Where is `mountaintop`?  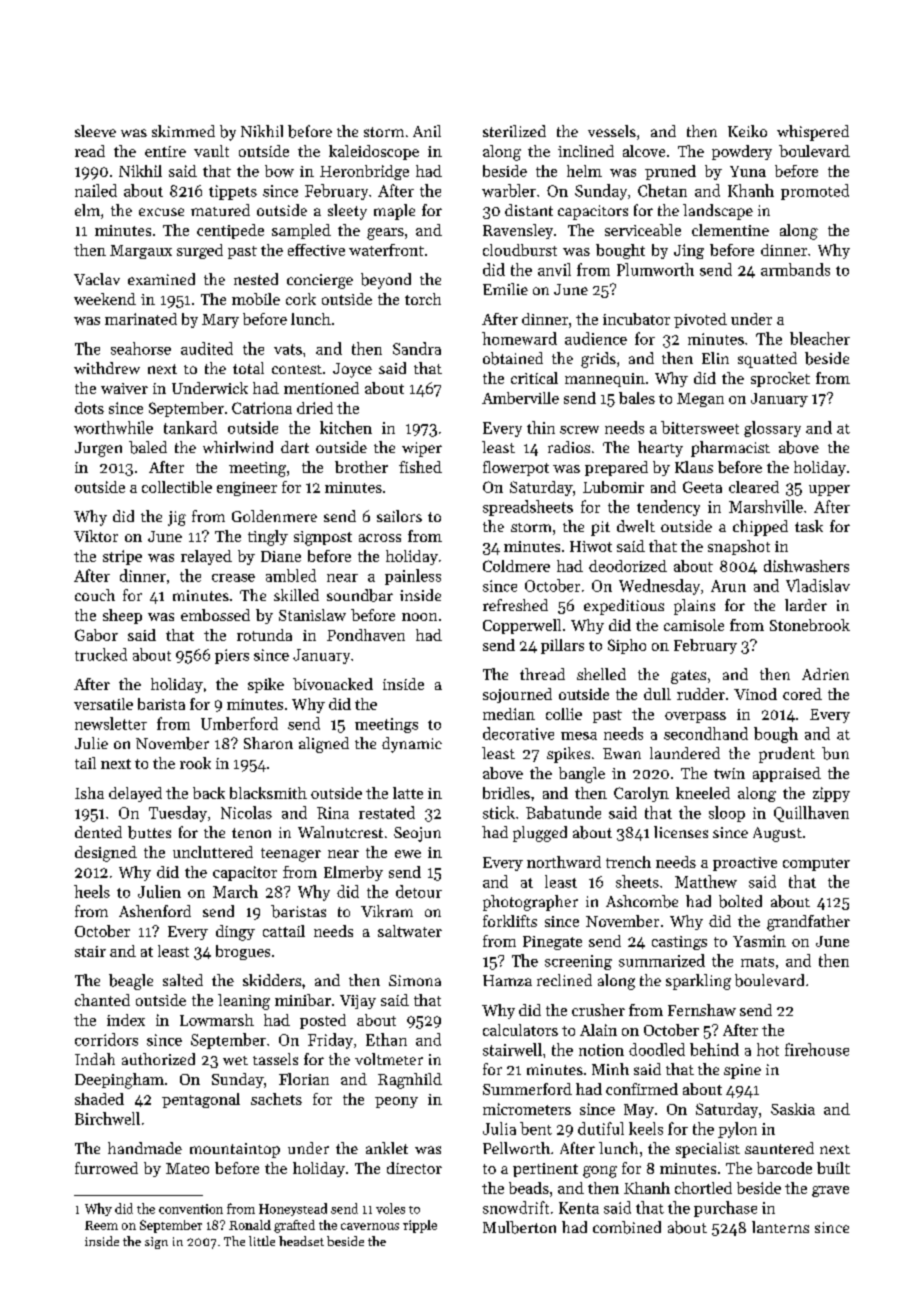 mountaintop is located at coordinates (235, 1150).
